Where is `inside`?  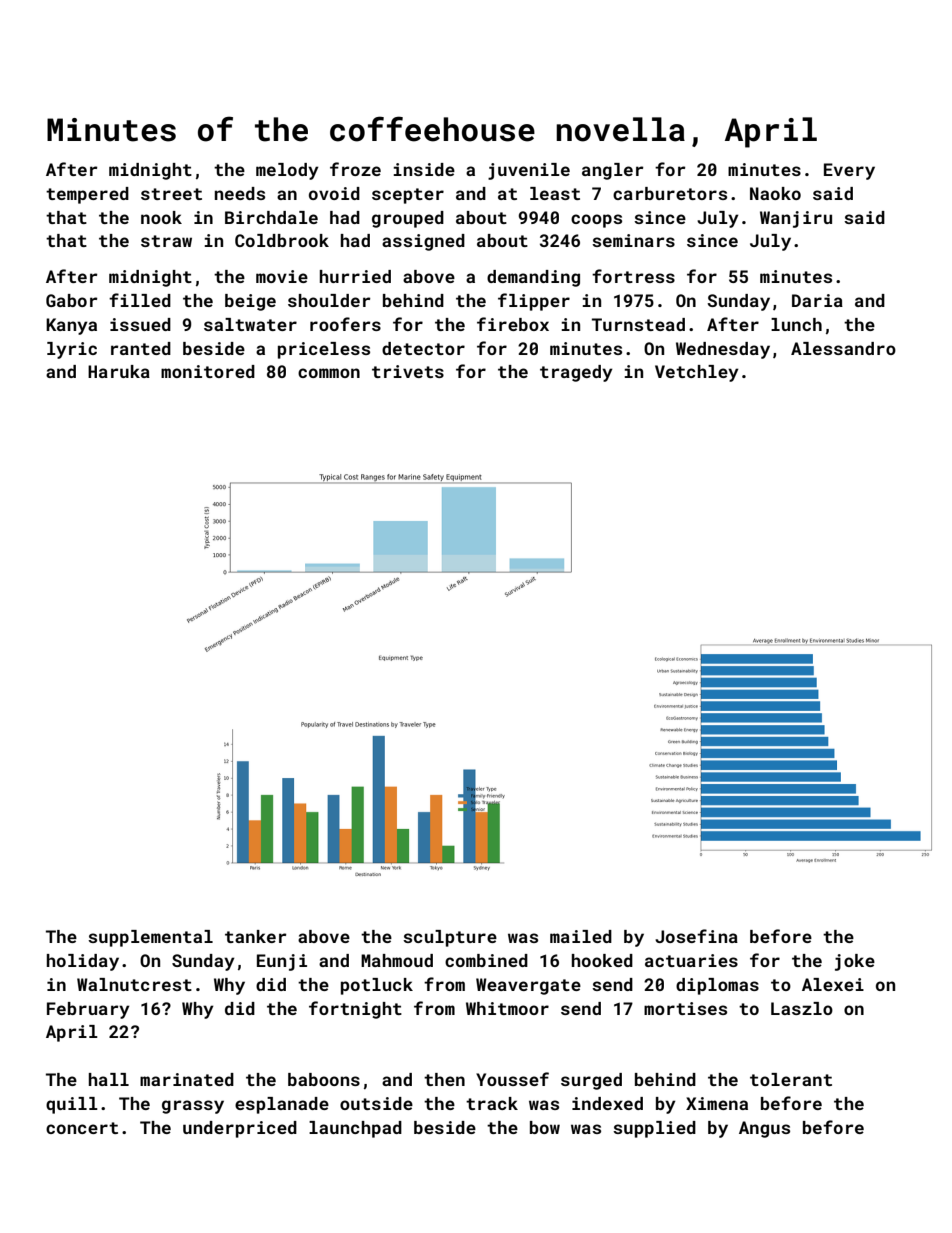 inside is located at coordinates (424, 169).
